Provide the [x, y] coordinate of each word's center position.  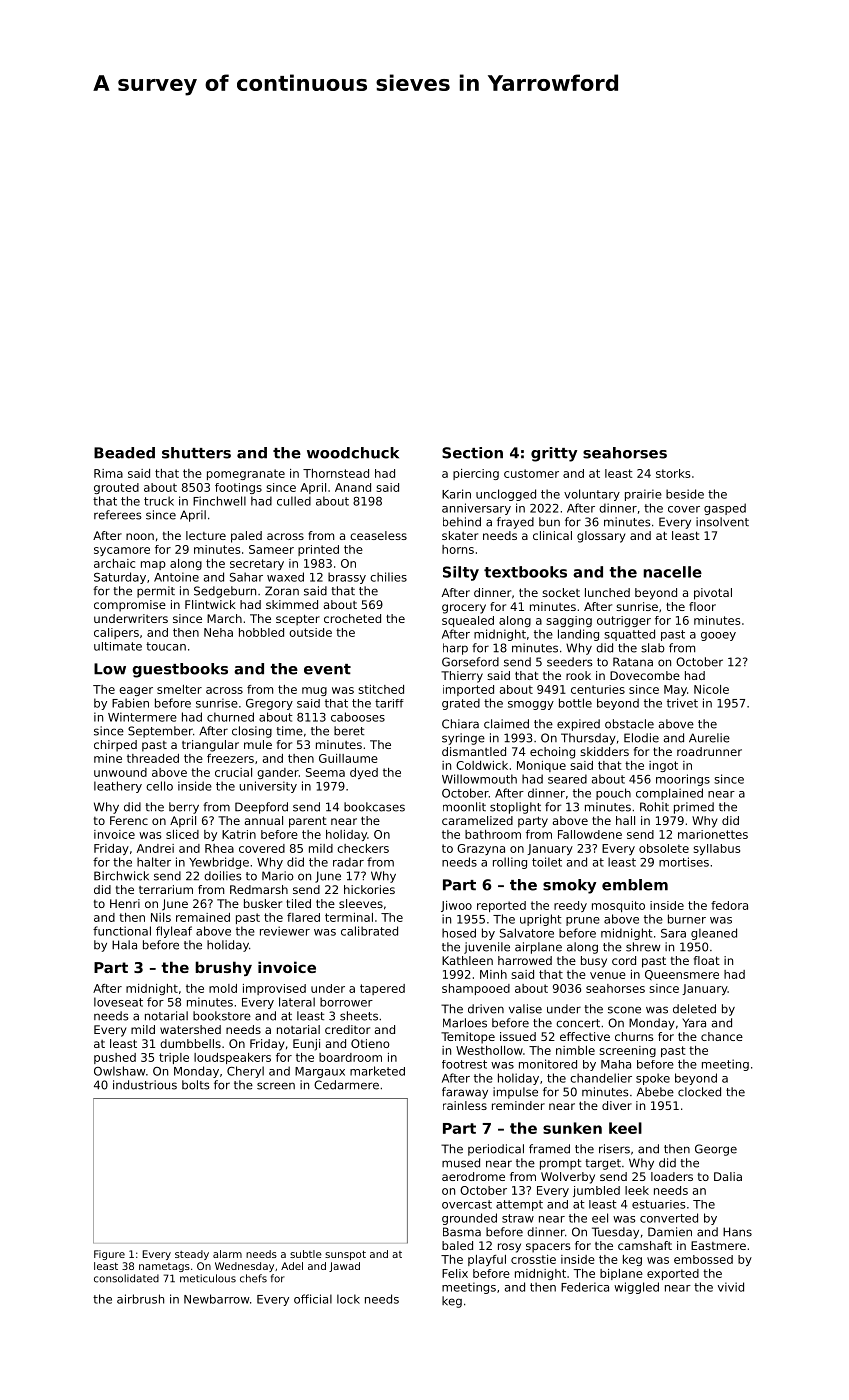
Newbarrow [217, 1299]
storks [673, 473]
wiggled [636, 1288]
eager [136, 691]
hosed [459, 933]
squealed [468, 621]
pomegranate [246, 474]
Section [472, 453]
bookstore [222, 1016]
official [313, 1299]
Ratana [633, 662]
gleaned [714, 934]
